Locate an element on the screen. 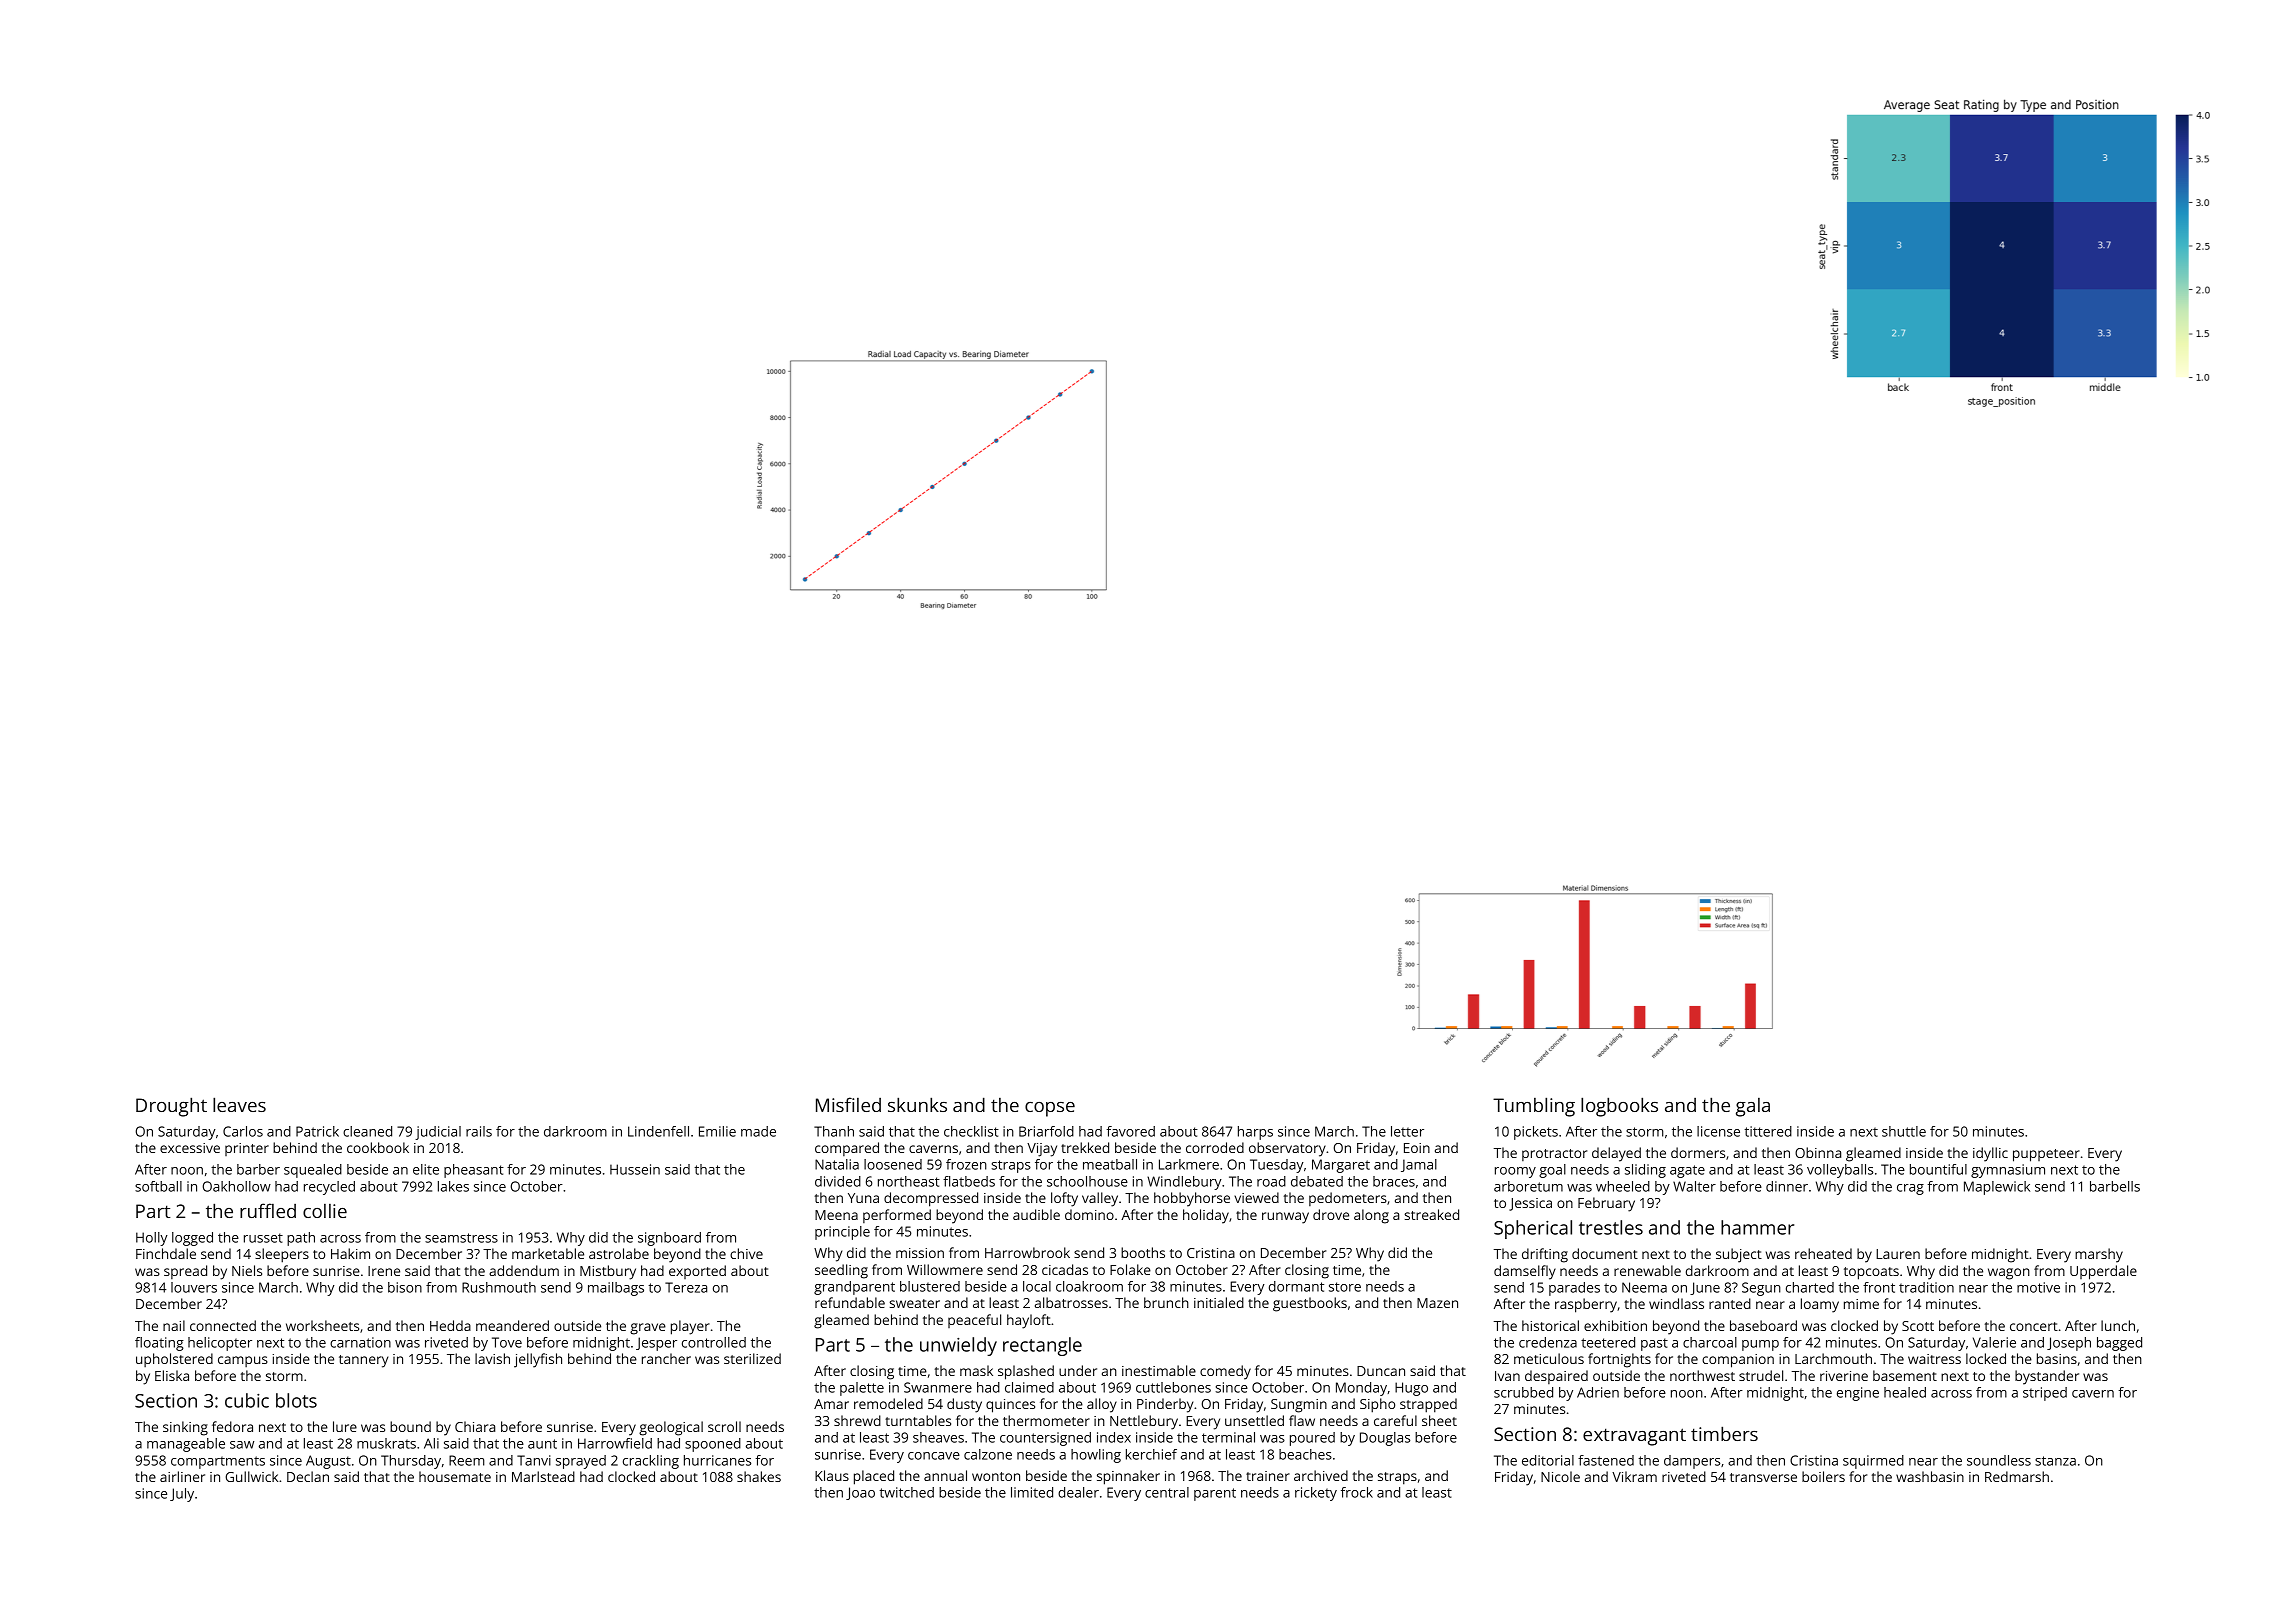  volleyballs is located at coordinates (1840, 1171).
